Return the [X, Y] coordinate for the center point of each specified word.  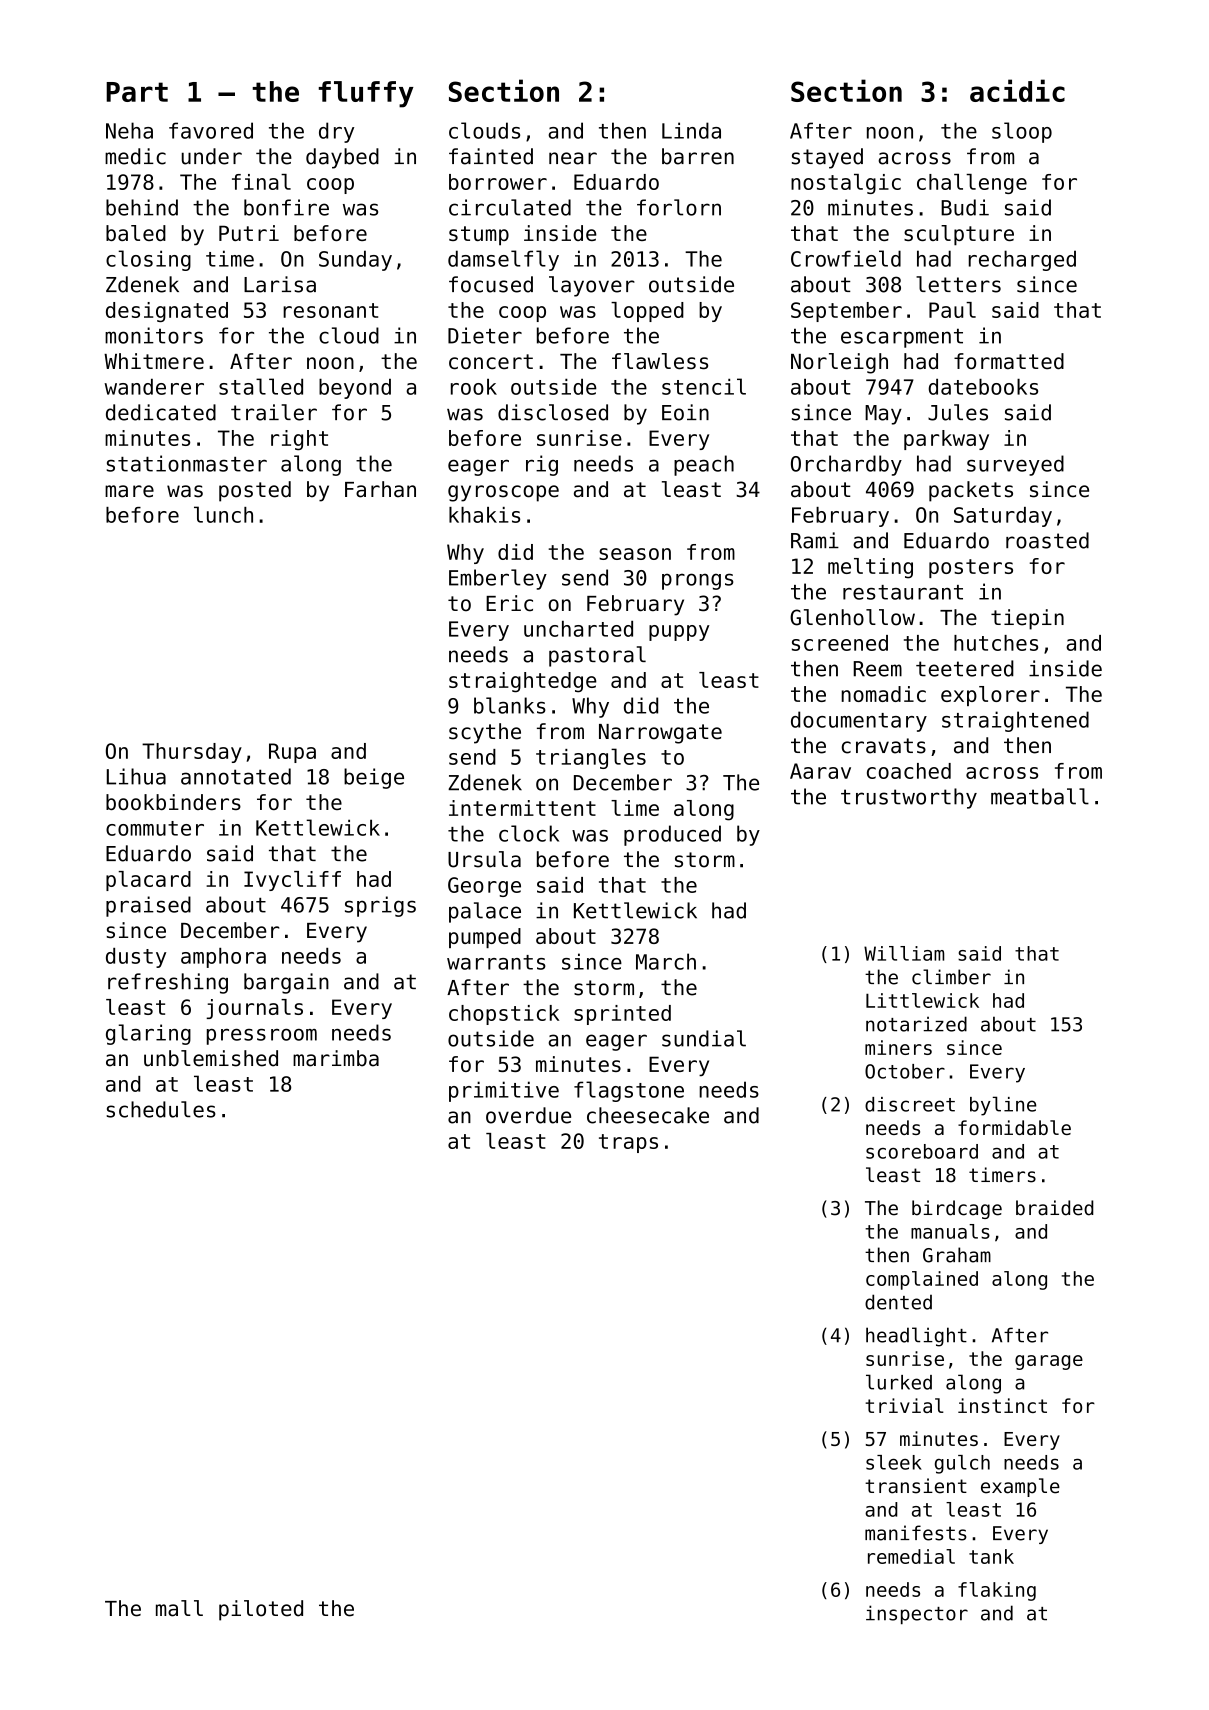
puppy [679, 633]
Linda [691, 130]
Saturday [1003, 517]
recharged [1022, 260]
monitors [154, 335]
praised [148, 906]
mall [179, 1608]
